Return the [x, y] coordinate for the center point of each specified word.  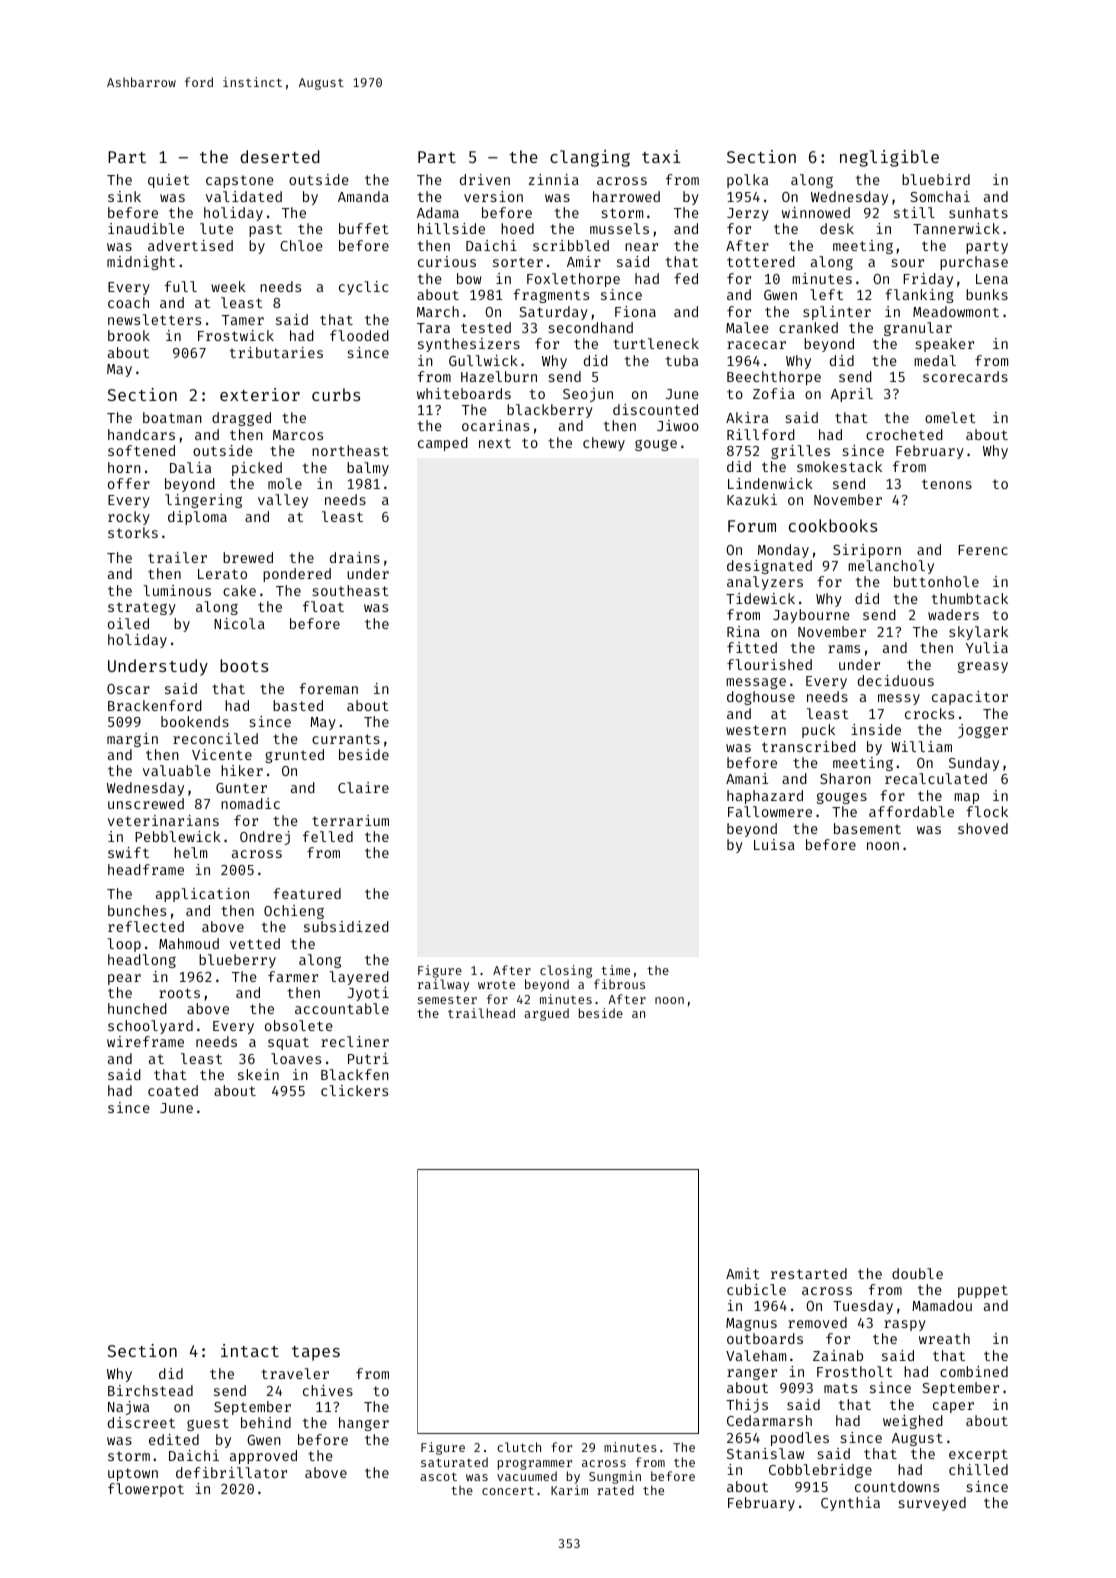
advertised [190, 245]
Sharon [845, 778]
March [438, 311]
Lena [992, 279]
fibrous [619, 984]
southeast [351, 590]
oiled [128, 623]
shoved [983, 828]
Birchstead [150, 1390]
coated [173, 1090]
